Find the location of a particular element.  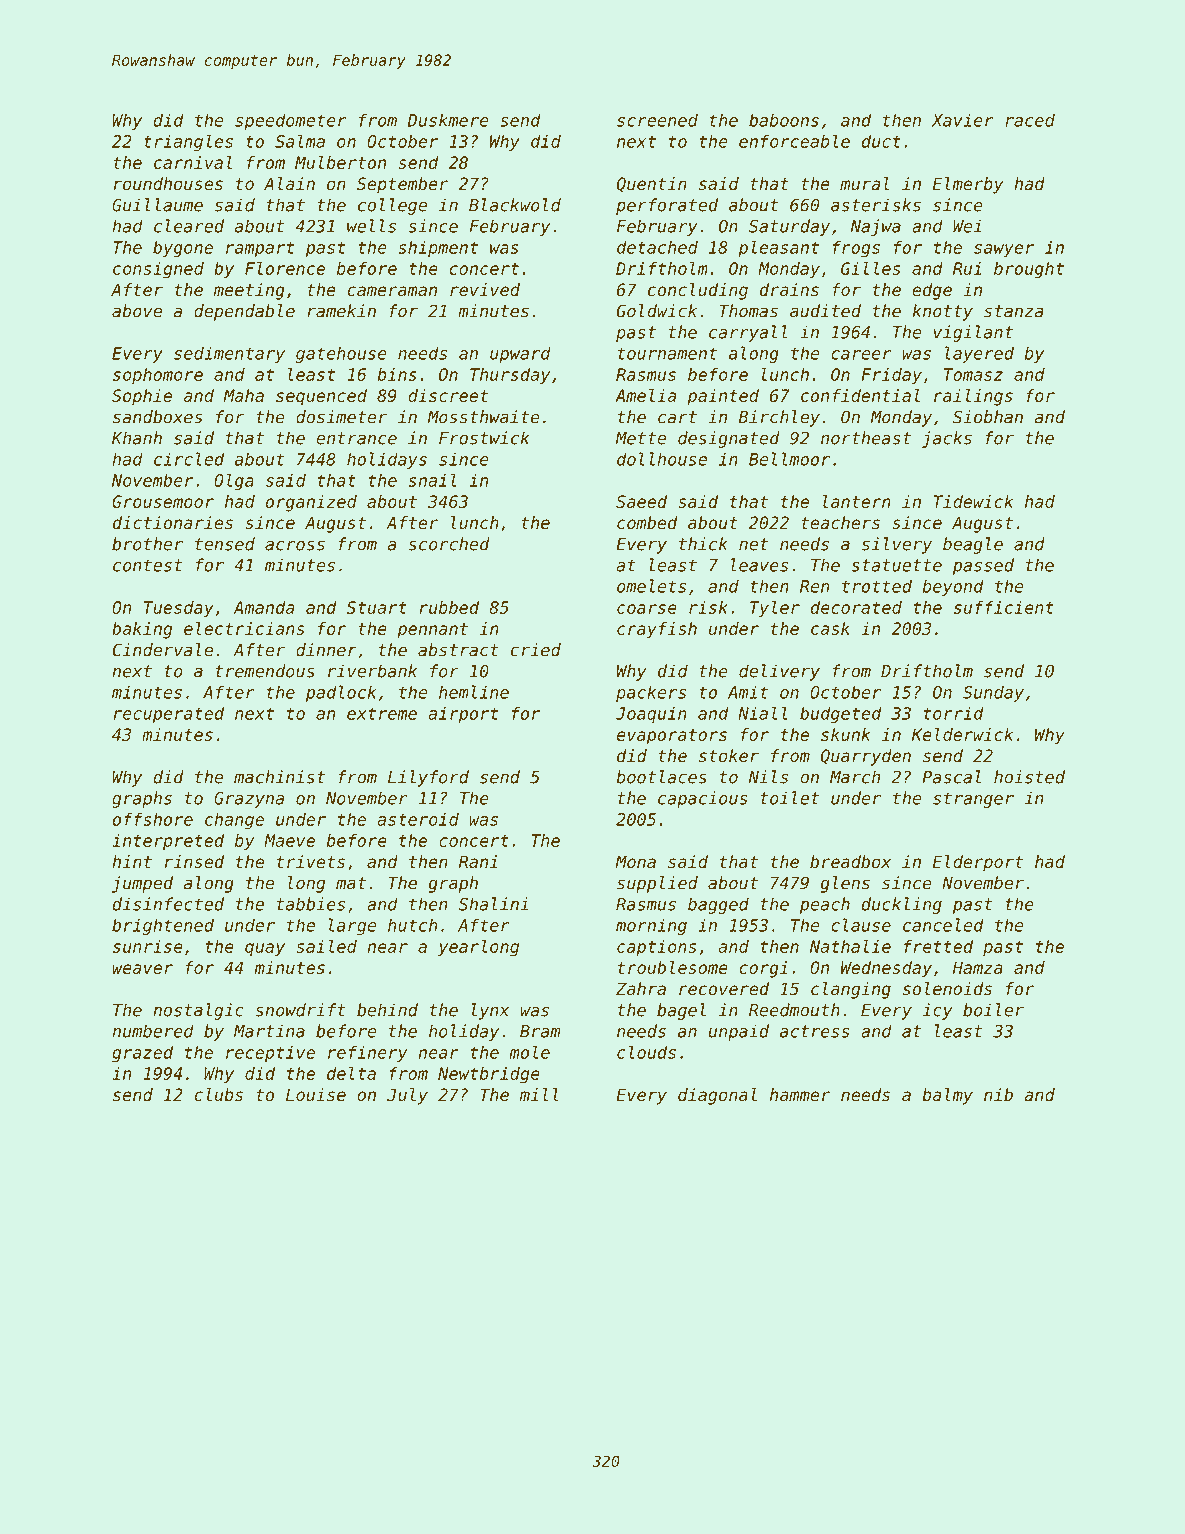

clubs is located at coordinates (219, 1095).
